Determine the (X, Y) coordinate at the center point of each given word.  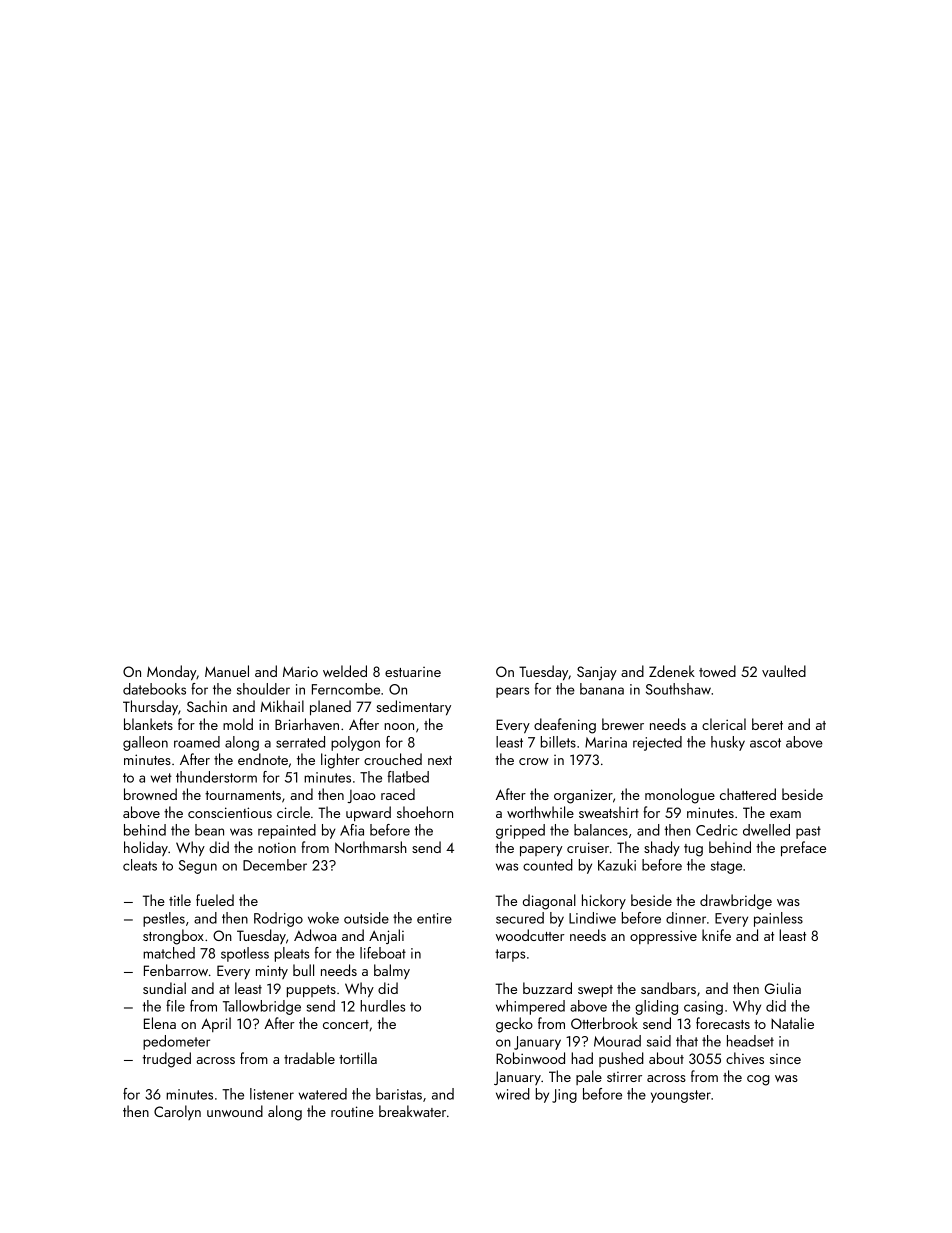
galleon (145, 743)
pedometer (176, 1042)
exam (785, 814)
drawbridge (736, 902)
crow (534, 761)
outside (366, 918)
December (275, 865)
